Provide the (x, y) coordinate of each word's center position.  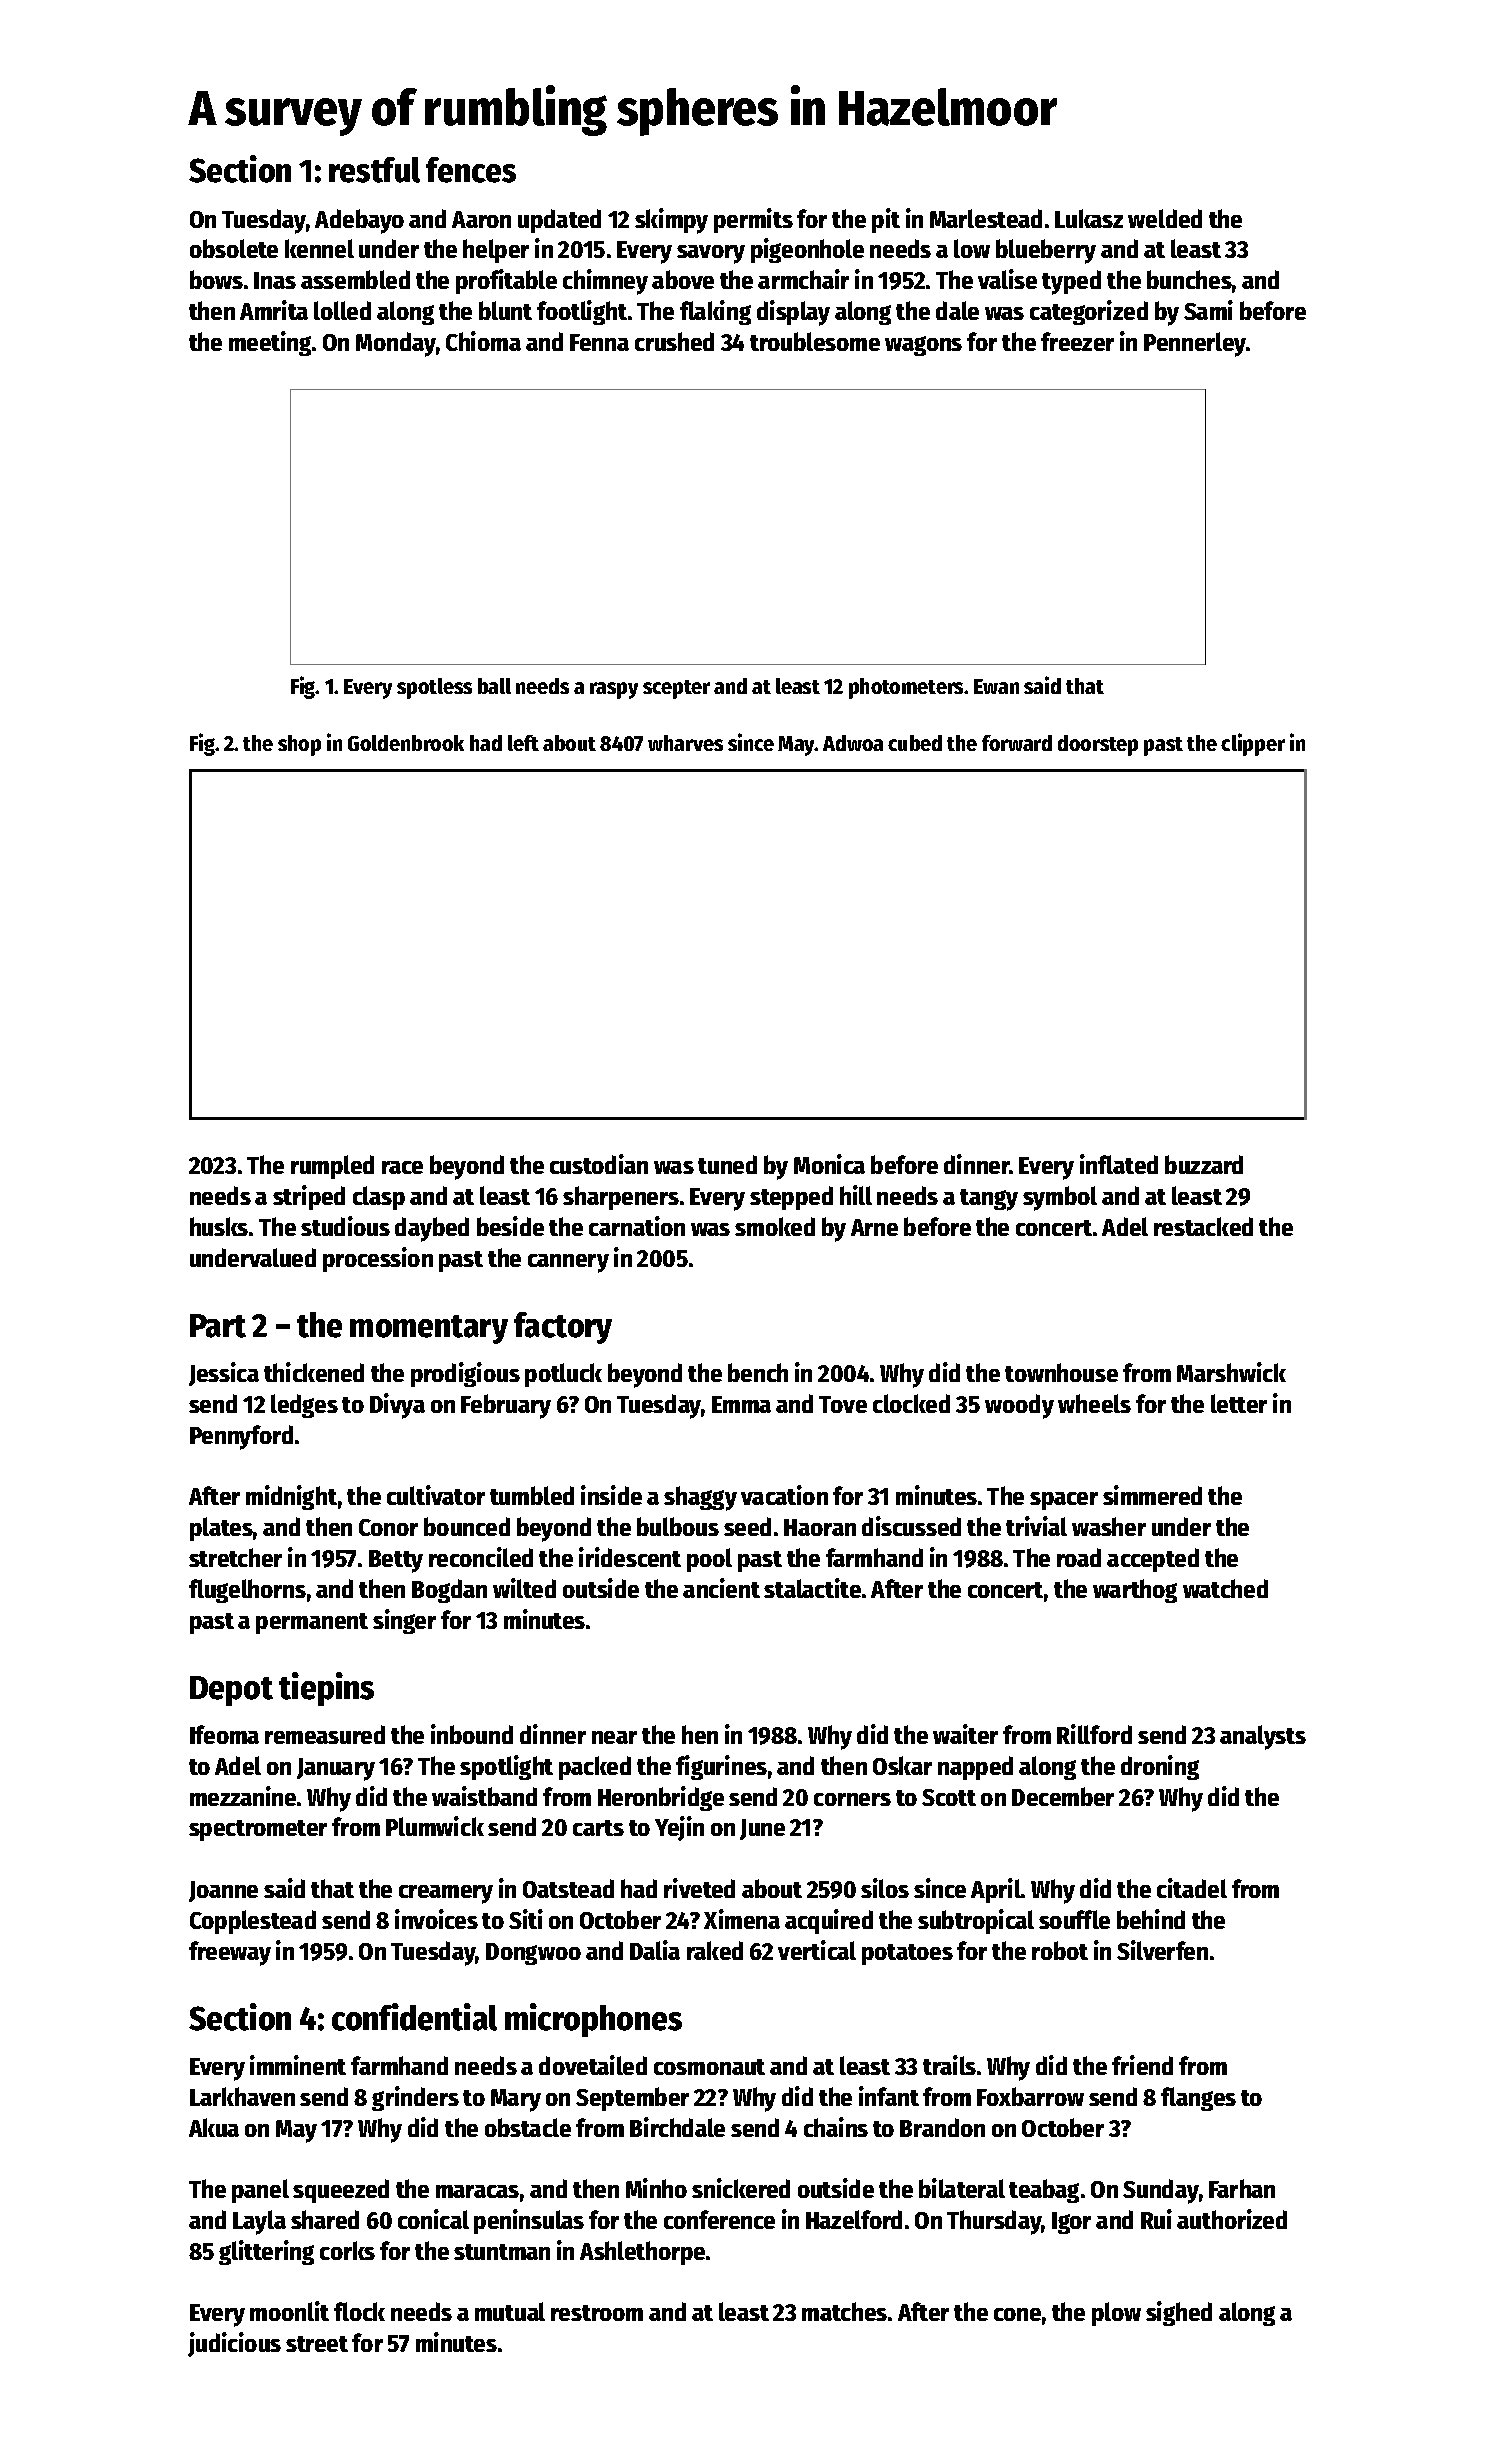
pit (886, 220)
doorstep (1098, 745)
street (317, 2344)
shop (299, 745)
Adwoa (853, 743)
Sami (1208, 310)
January (336, 1769)
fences (471, 170)
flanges (1198, 2099)
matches (844, 2311)
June (762, 1829)
